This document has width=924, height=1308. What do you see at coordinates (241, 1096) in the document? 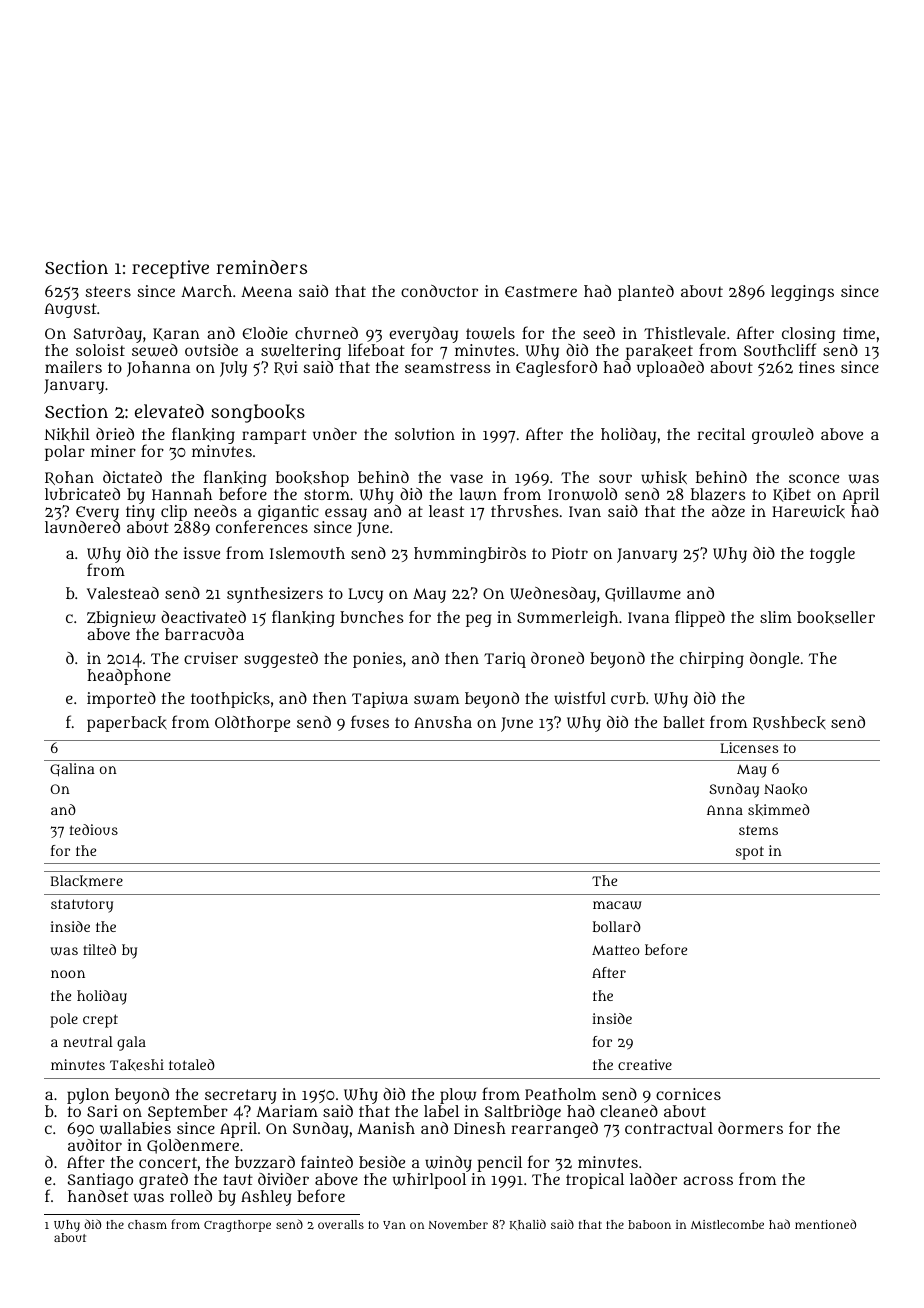
I see `secretary` at bounding box center [241, 1096].
